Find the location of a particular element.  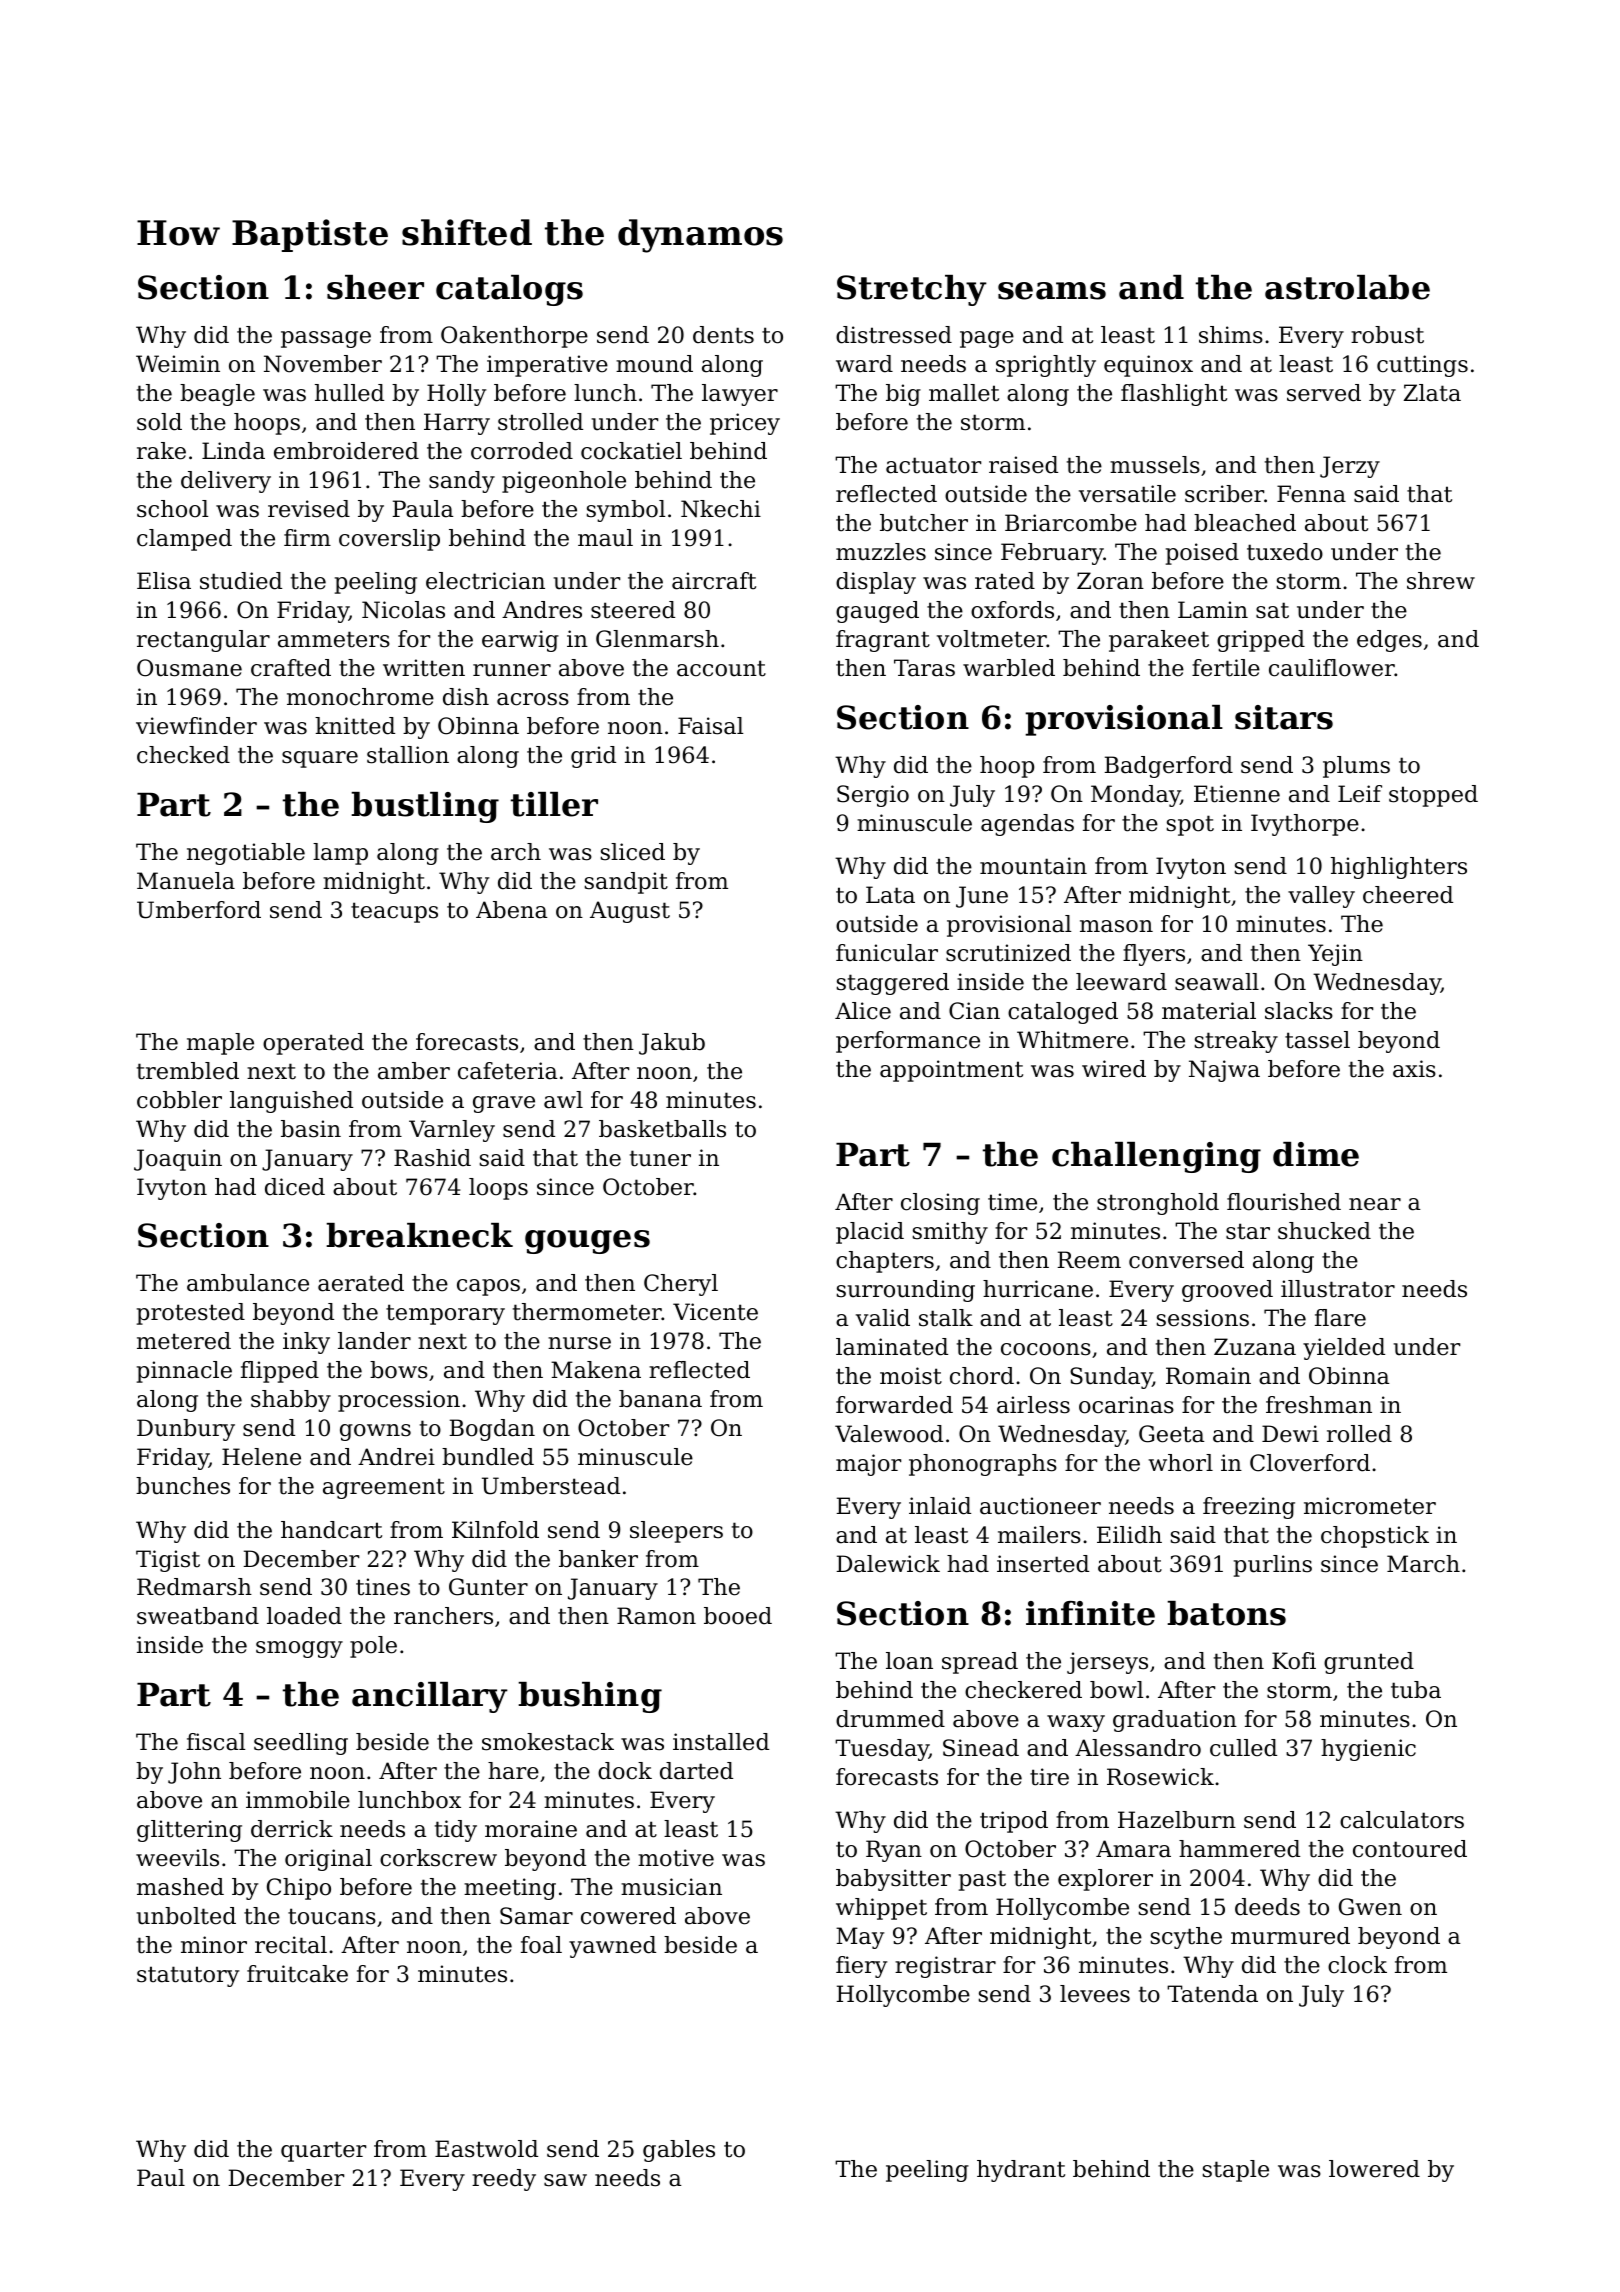

tidy is located at coordinates (456, 1831).
